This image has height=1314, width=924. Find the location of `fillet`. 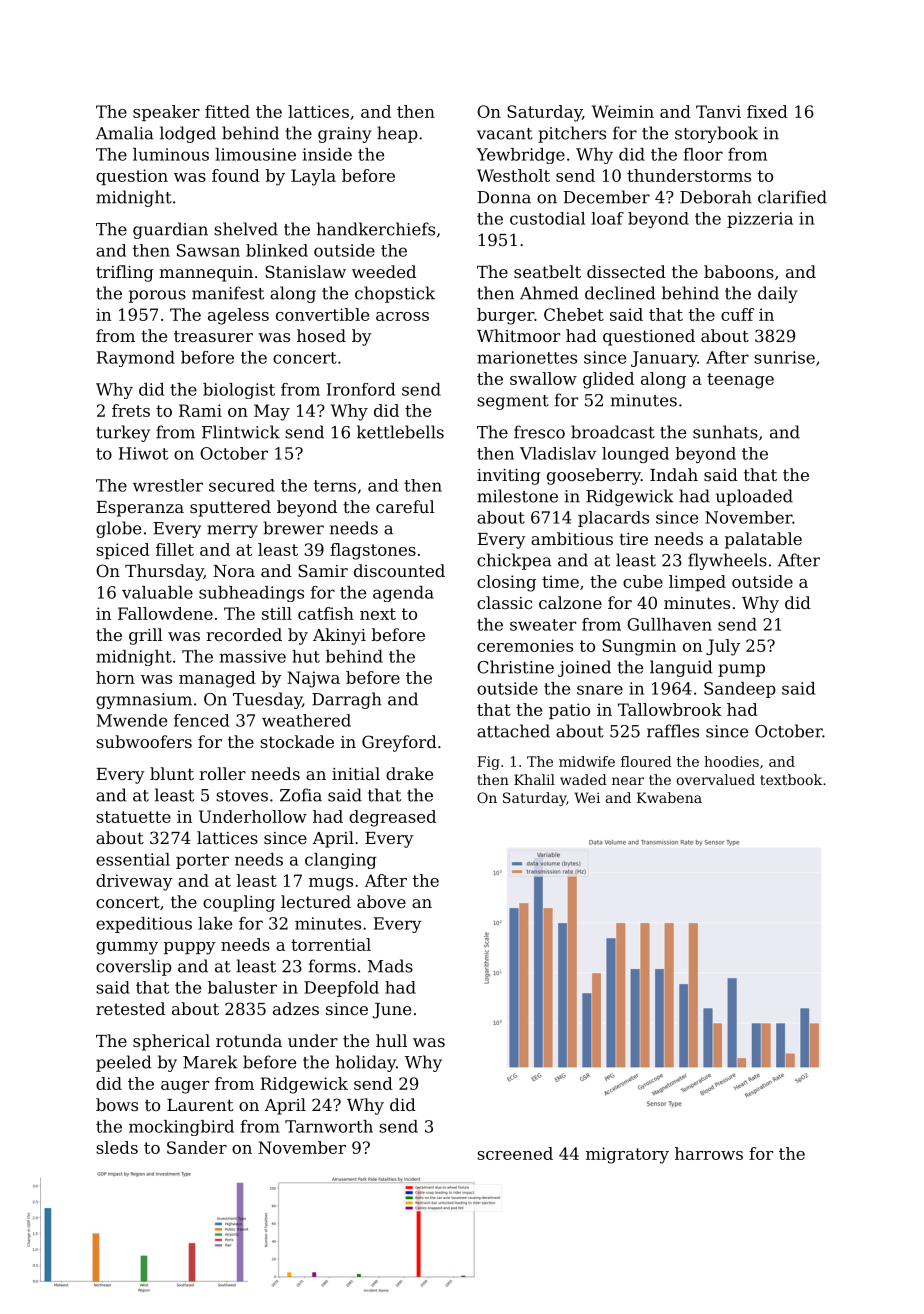

fillet is located at coordinates (175, 549).
